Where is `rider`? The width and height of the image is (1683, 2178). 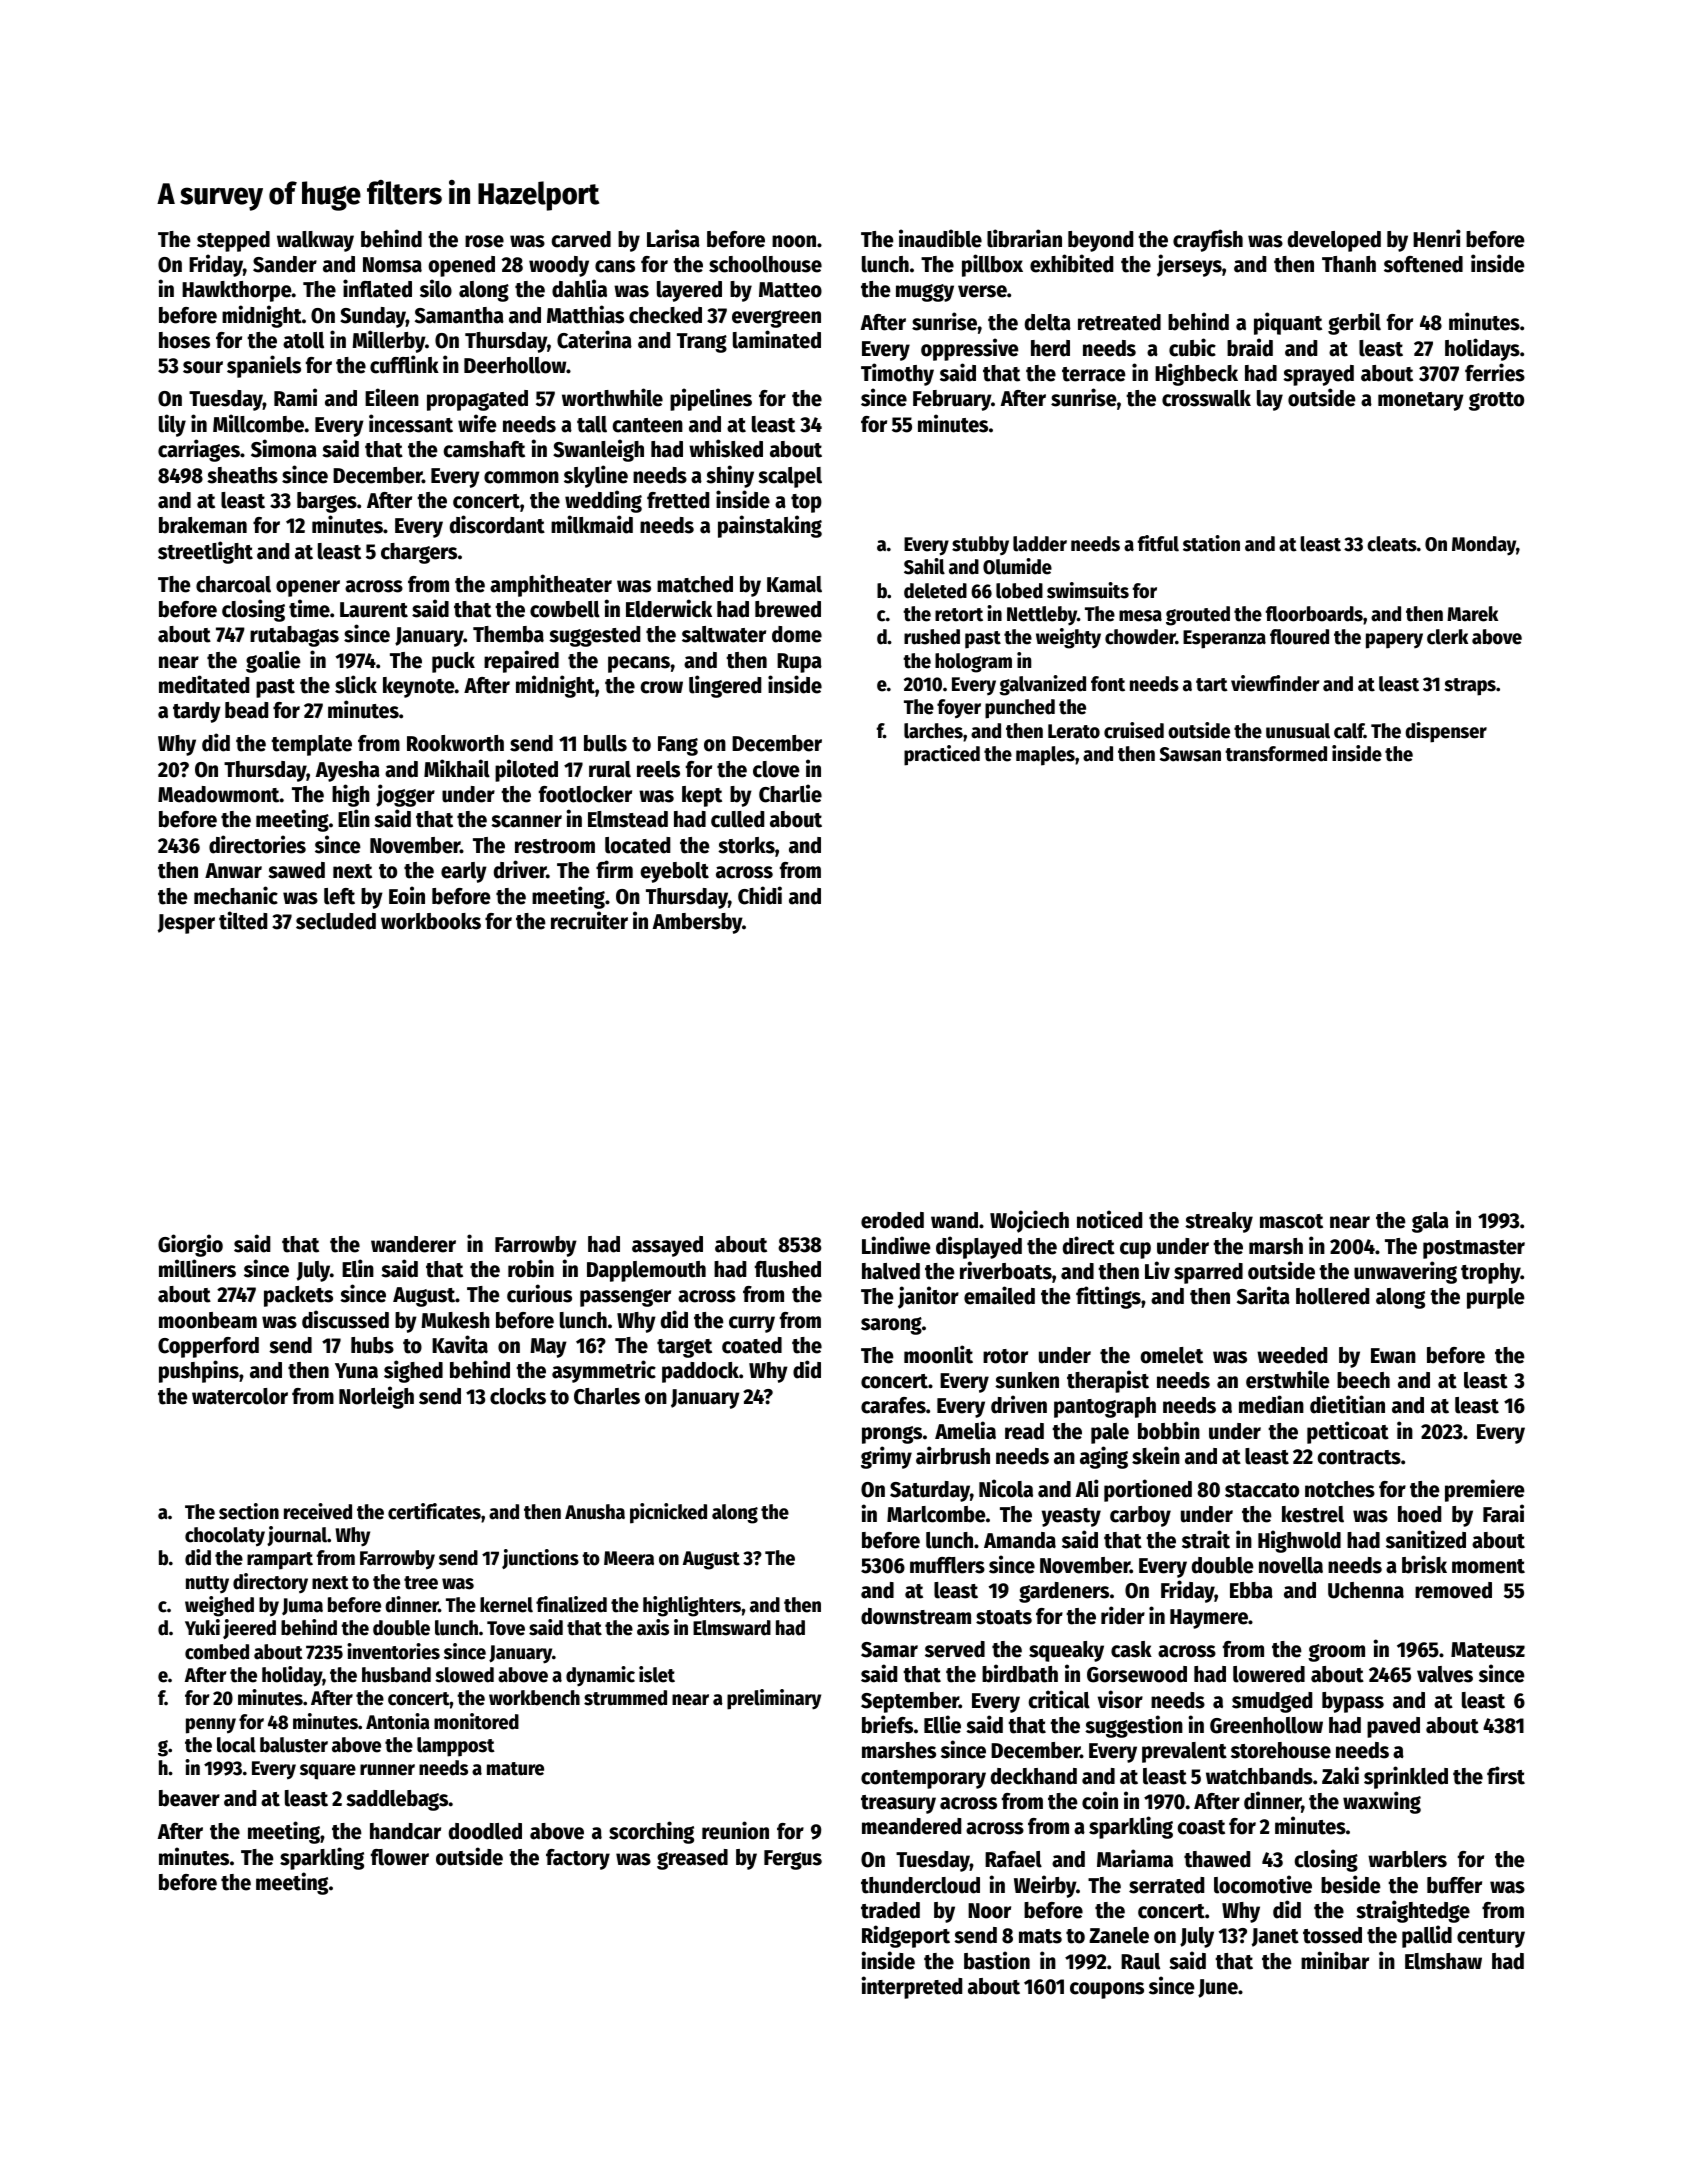 rider is located at coordinates (1123, 1615).
